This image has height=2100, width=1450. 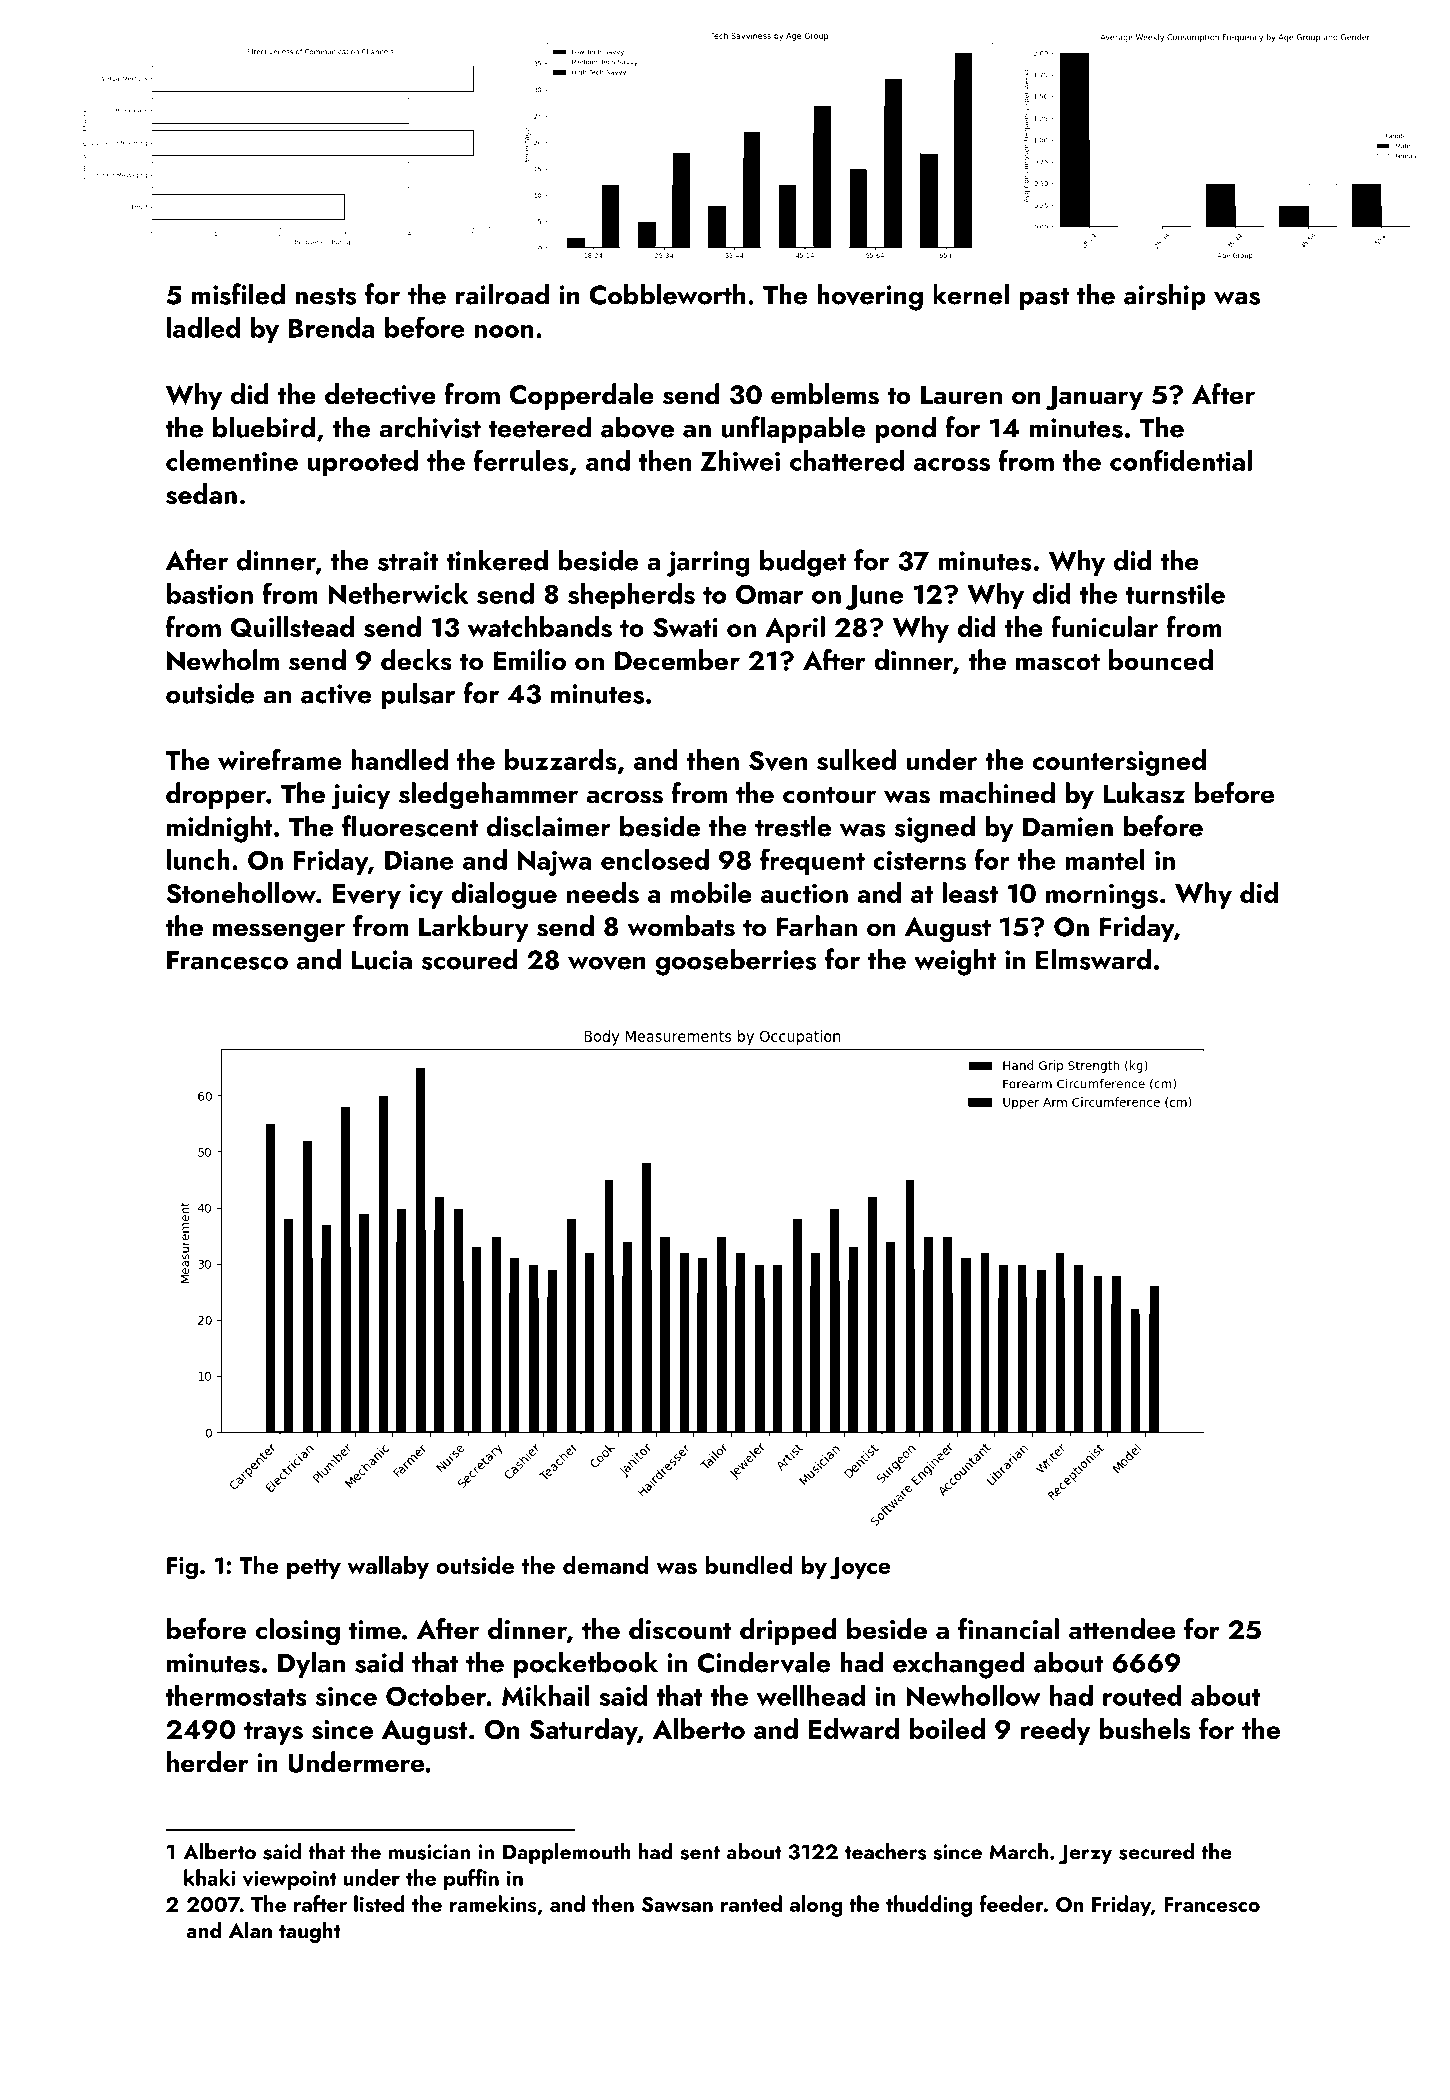 What do you see at coordinates (418, 695) in the image?
I see `pulsar` at bounding box center [418, 695].
